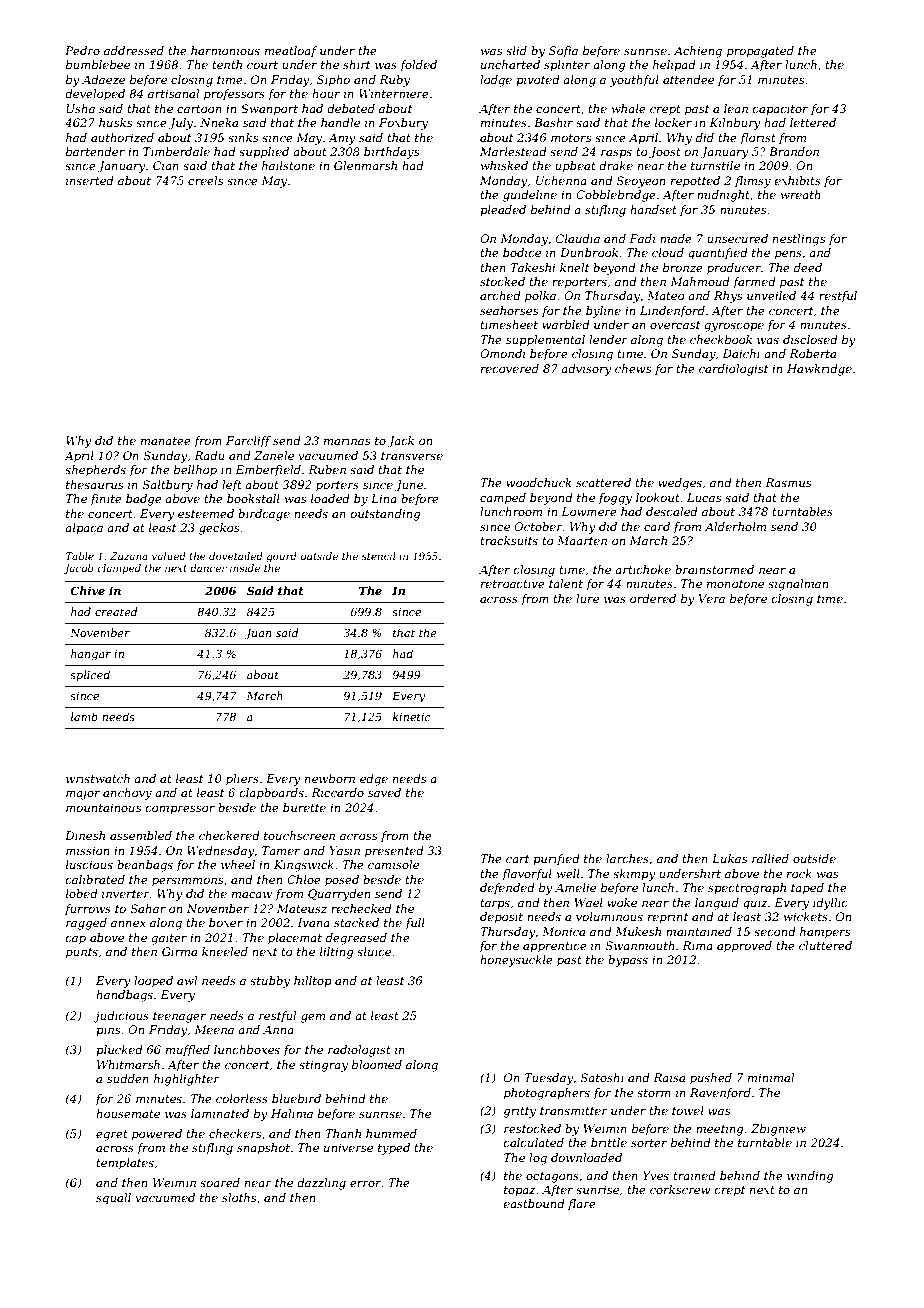 The image size is (924, 1308). I want to click on harmonious, so click(225, 50).
